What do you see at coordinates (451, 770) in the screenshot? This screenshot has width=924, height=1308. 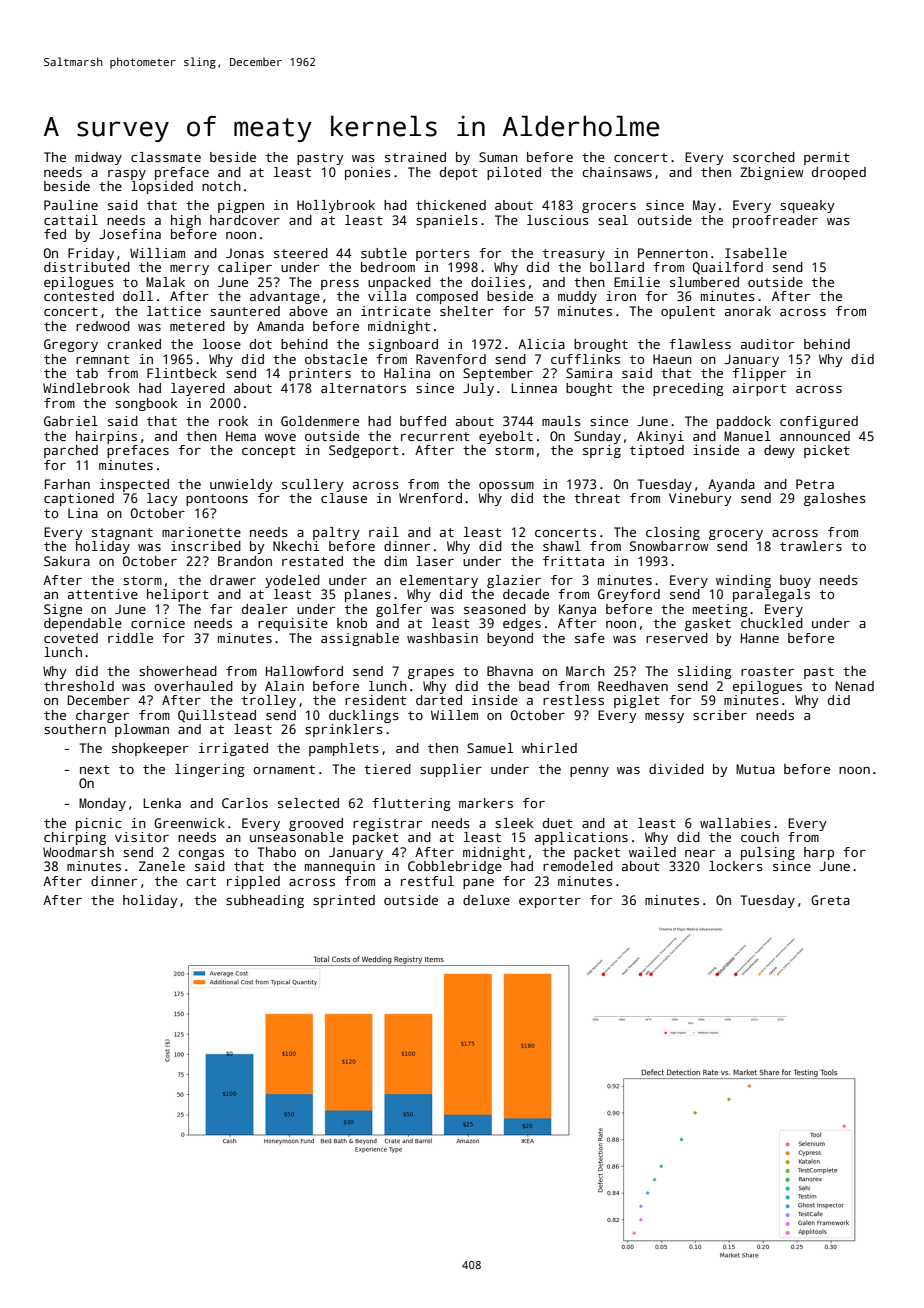 I see `supplier` at bounding box center [451, 770].
